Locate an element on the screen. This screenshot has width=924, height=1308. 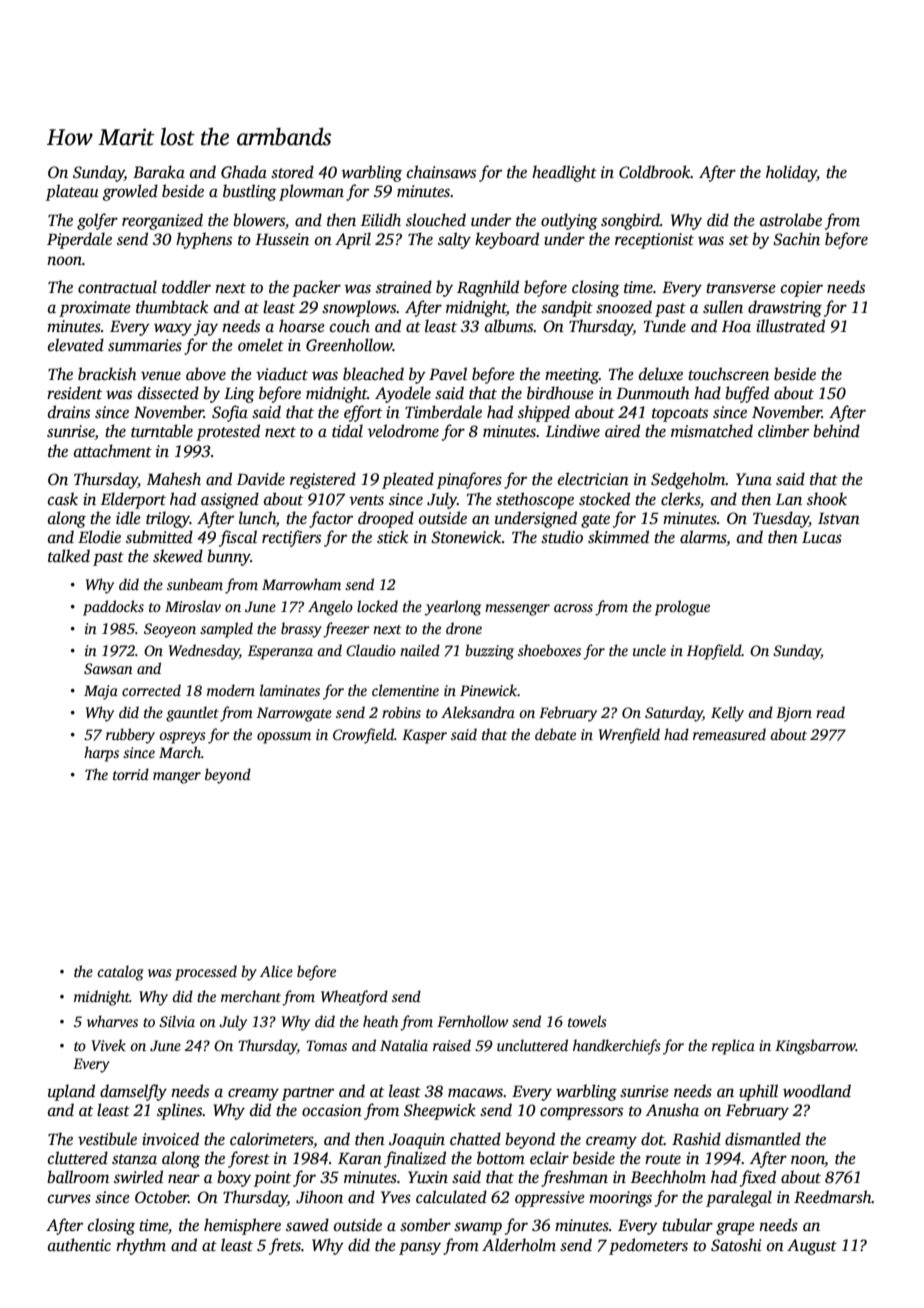
stick is located at coordinates (392, 537).
